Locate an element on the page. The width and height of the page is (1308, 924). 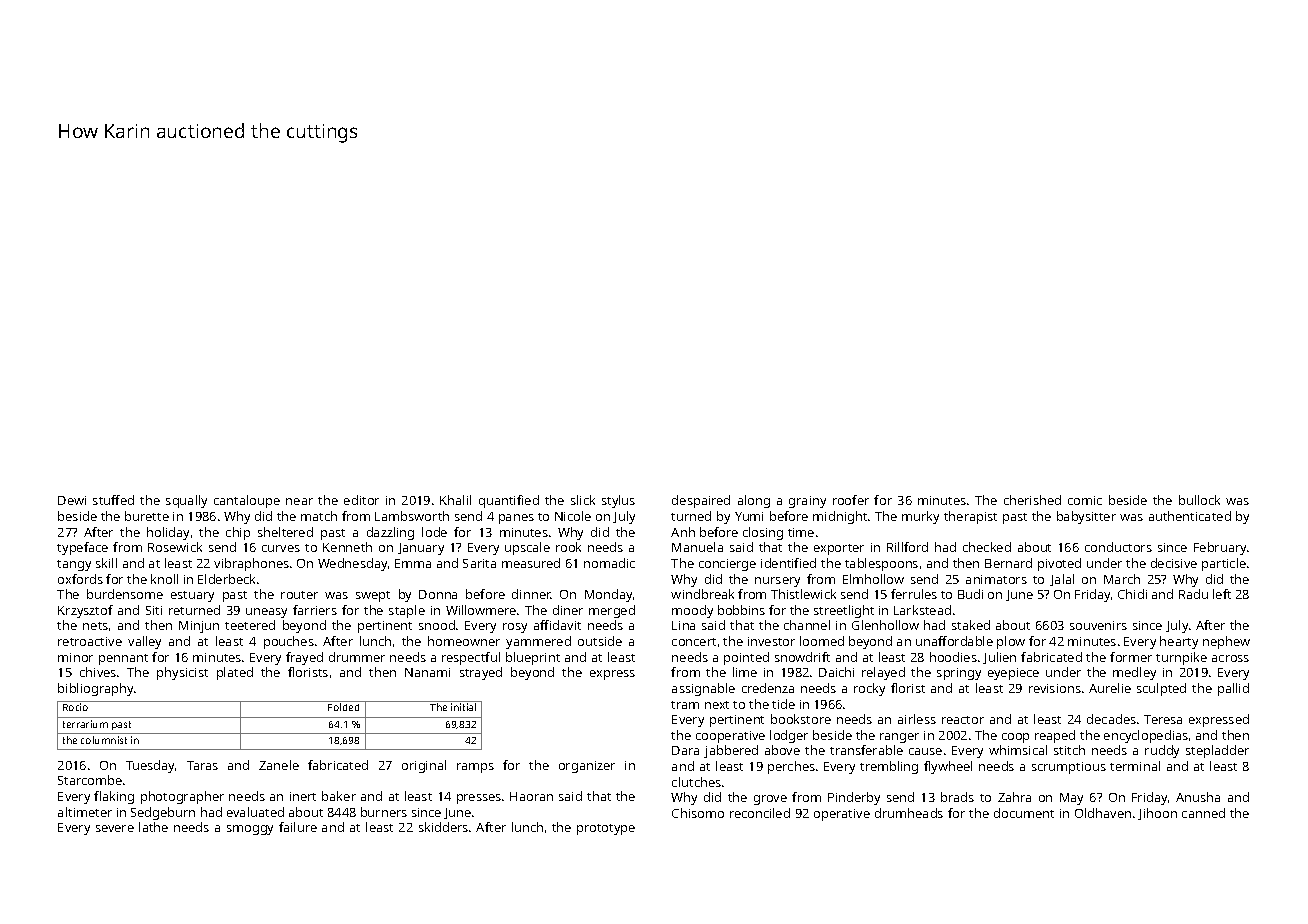
chives is located at coordinates (98, 672).
